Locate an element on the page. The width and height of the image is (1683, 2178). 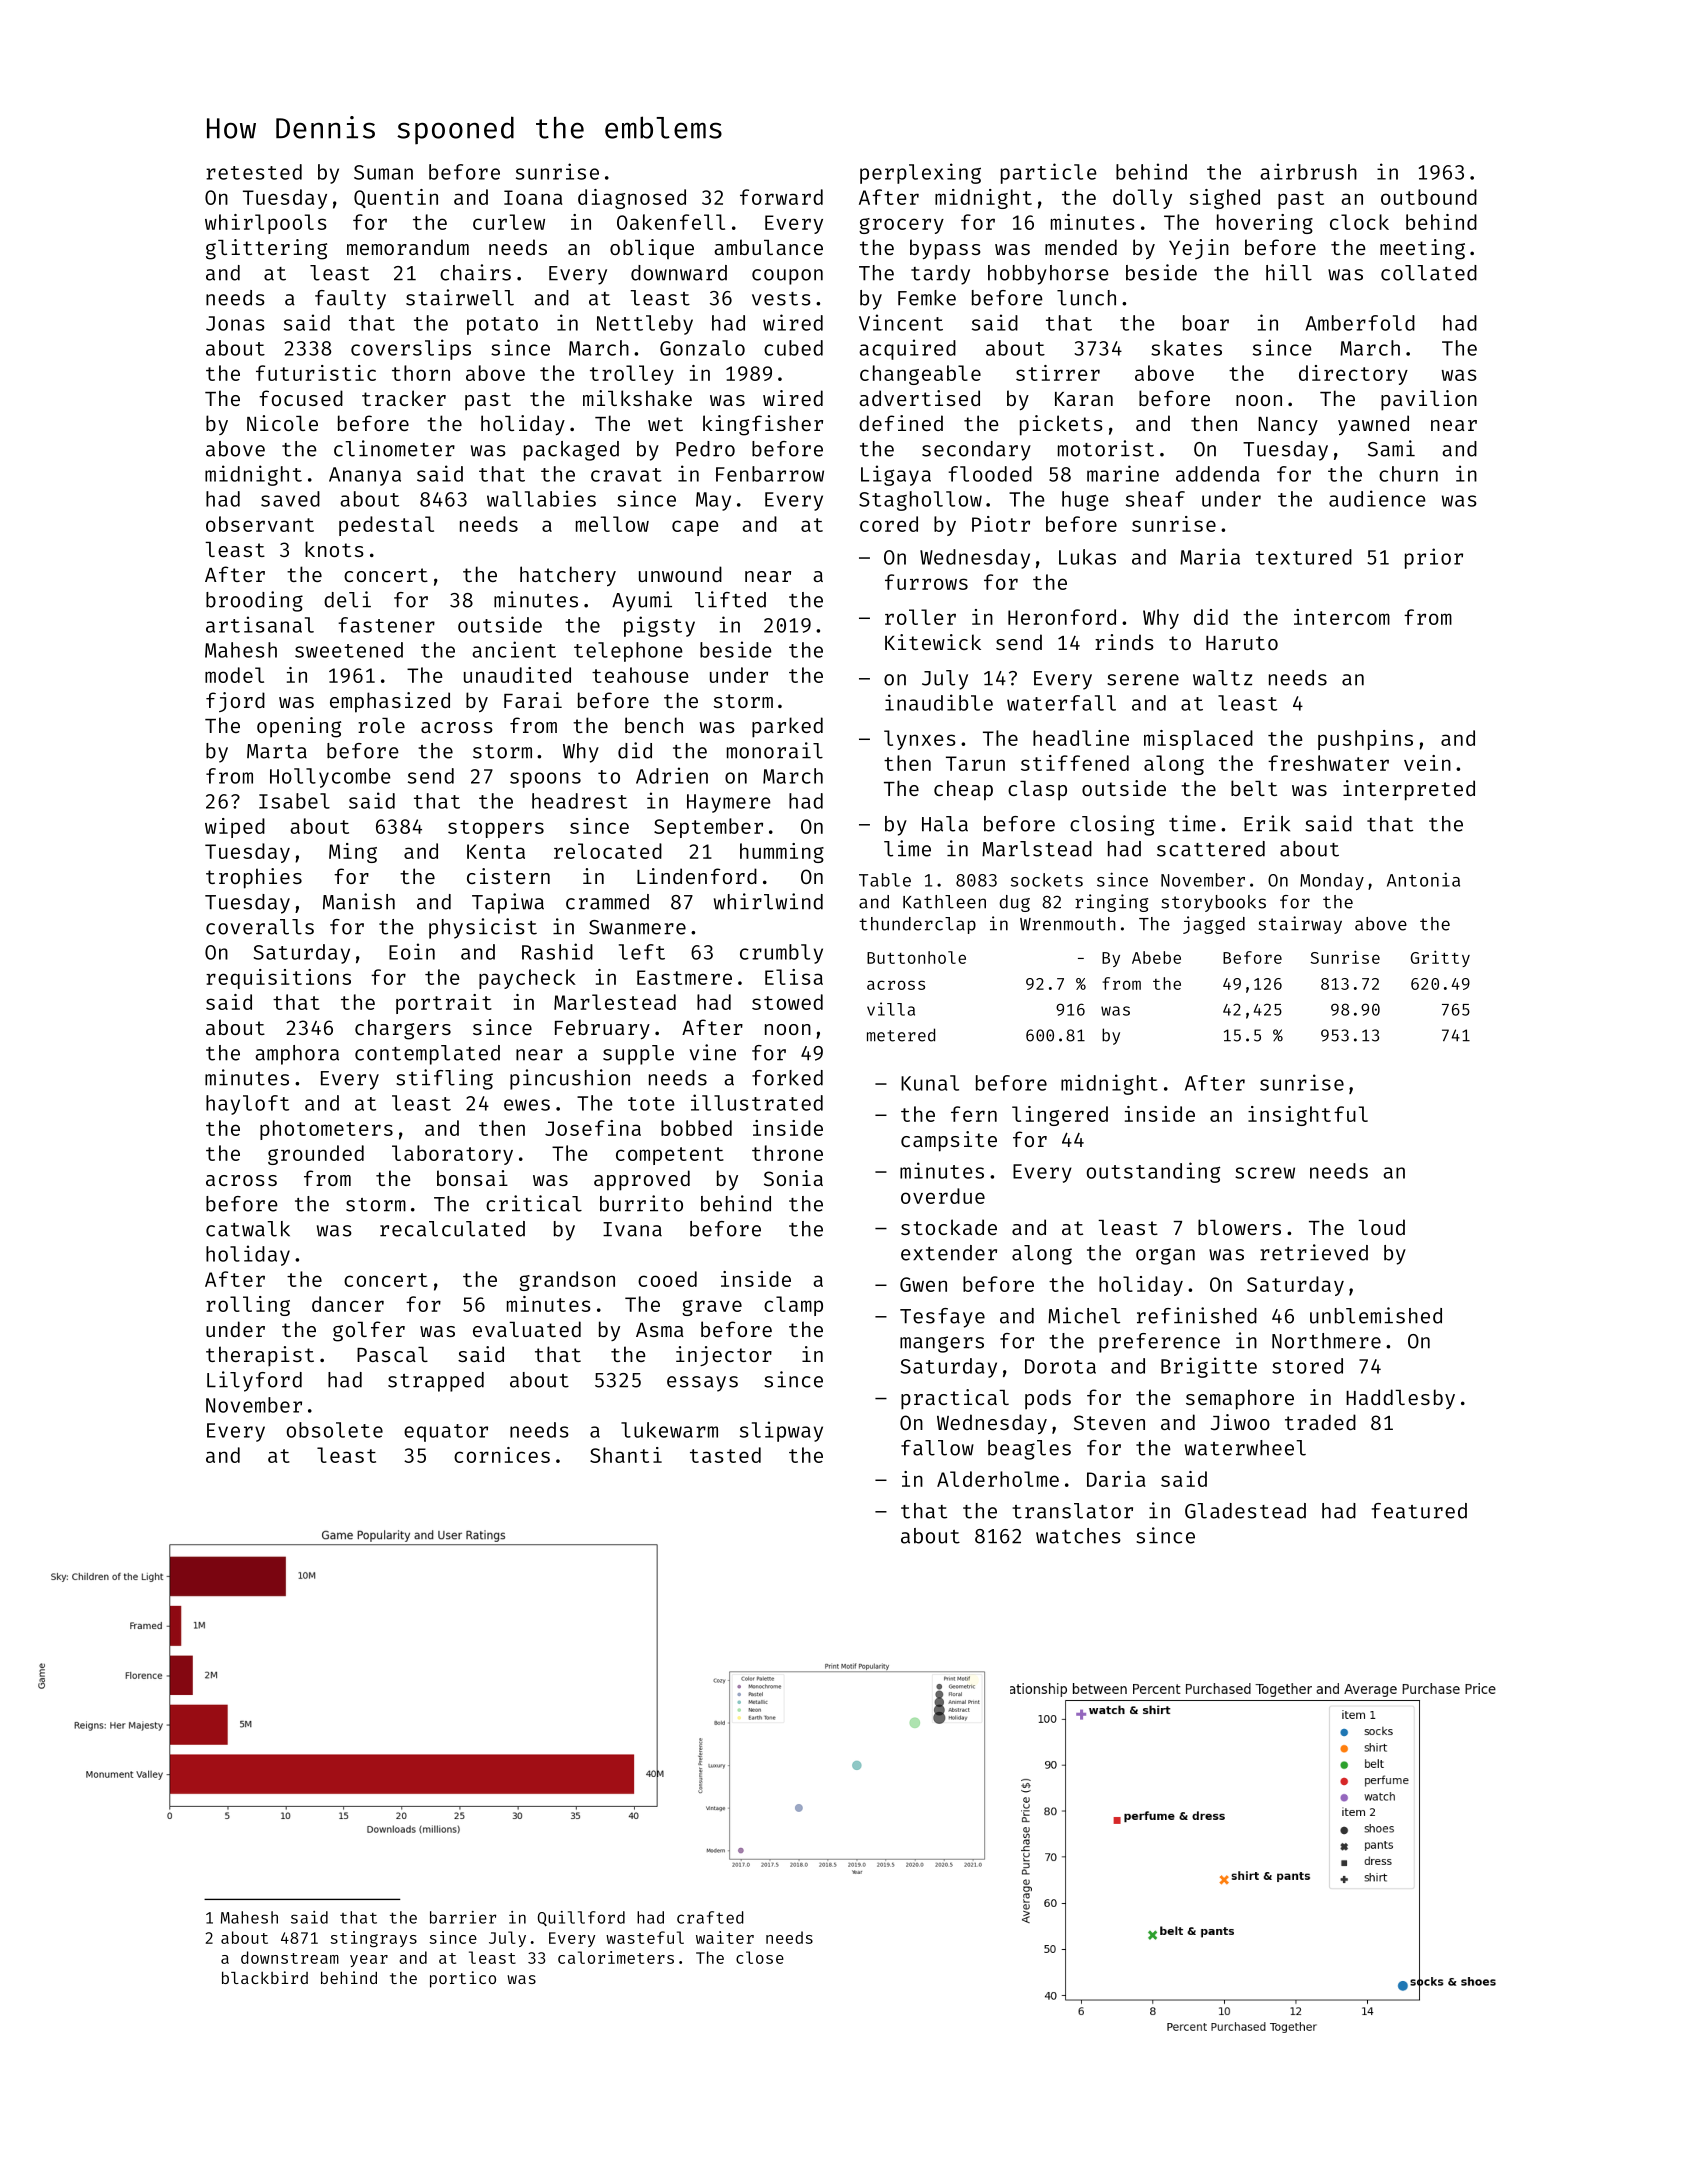
airbrush is located at coordinates (1308, 171).
